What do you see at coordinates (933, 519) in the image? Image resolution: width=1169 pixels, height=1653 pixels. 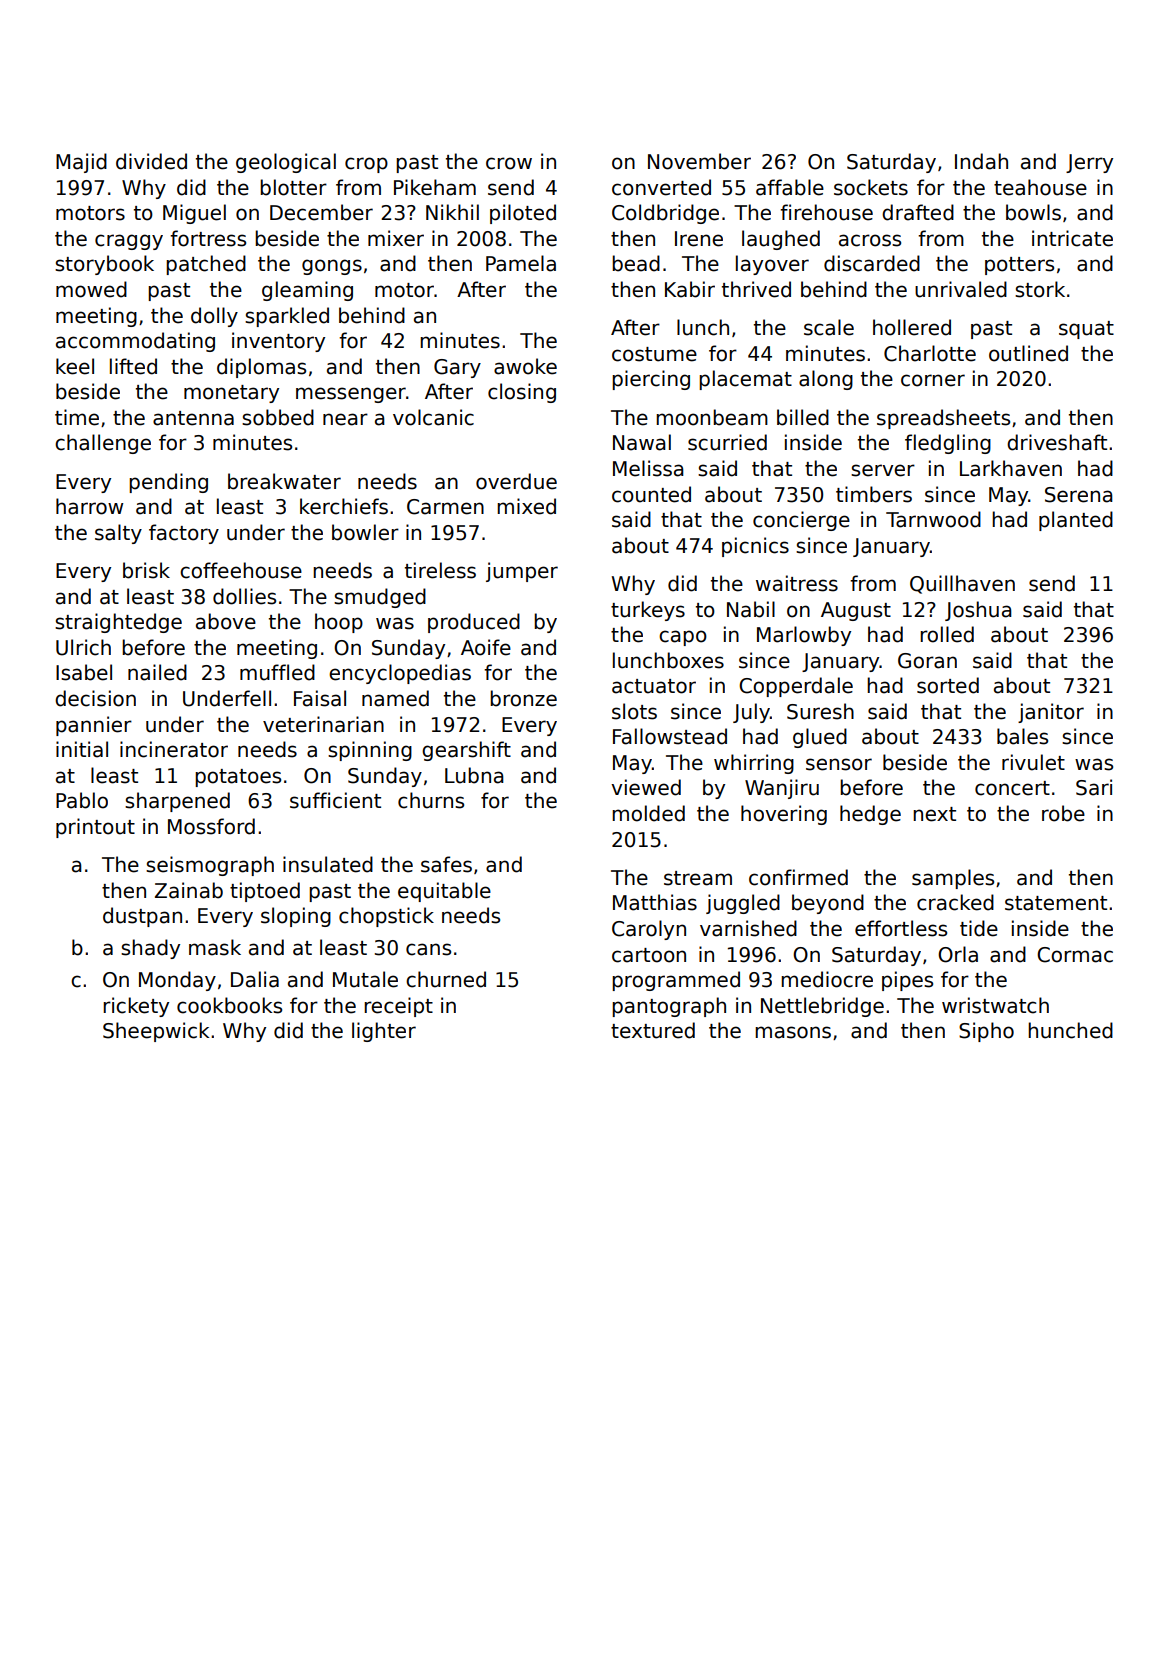 I see `Tarnwood` at bounding box center [933, 519].
